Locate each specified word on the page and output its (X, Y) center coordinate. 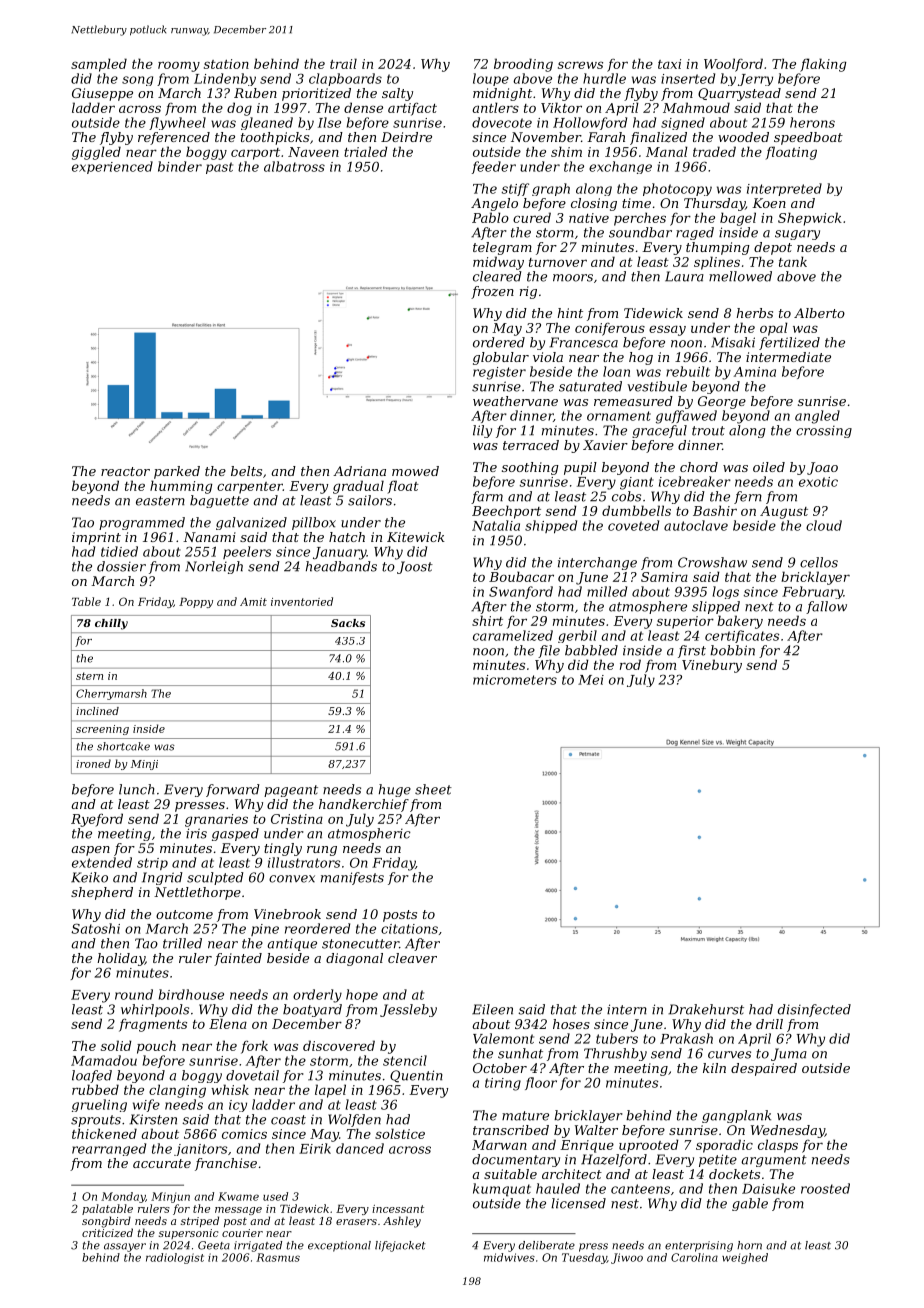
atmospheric (369, 834)
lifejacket (400, 1246)
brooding (523, 65)
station (226, 64)
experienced (112, 167)
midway (498, 263)
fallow (826, 607)
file (549, 651)
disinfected (814, 1010)
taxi (669, 64)
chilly (111, 624)
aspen (91, 851)
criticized (107, 1232)
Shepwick (810, 219)
